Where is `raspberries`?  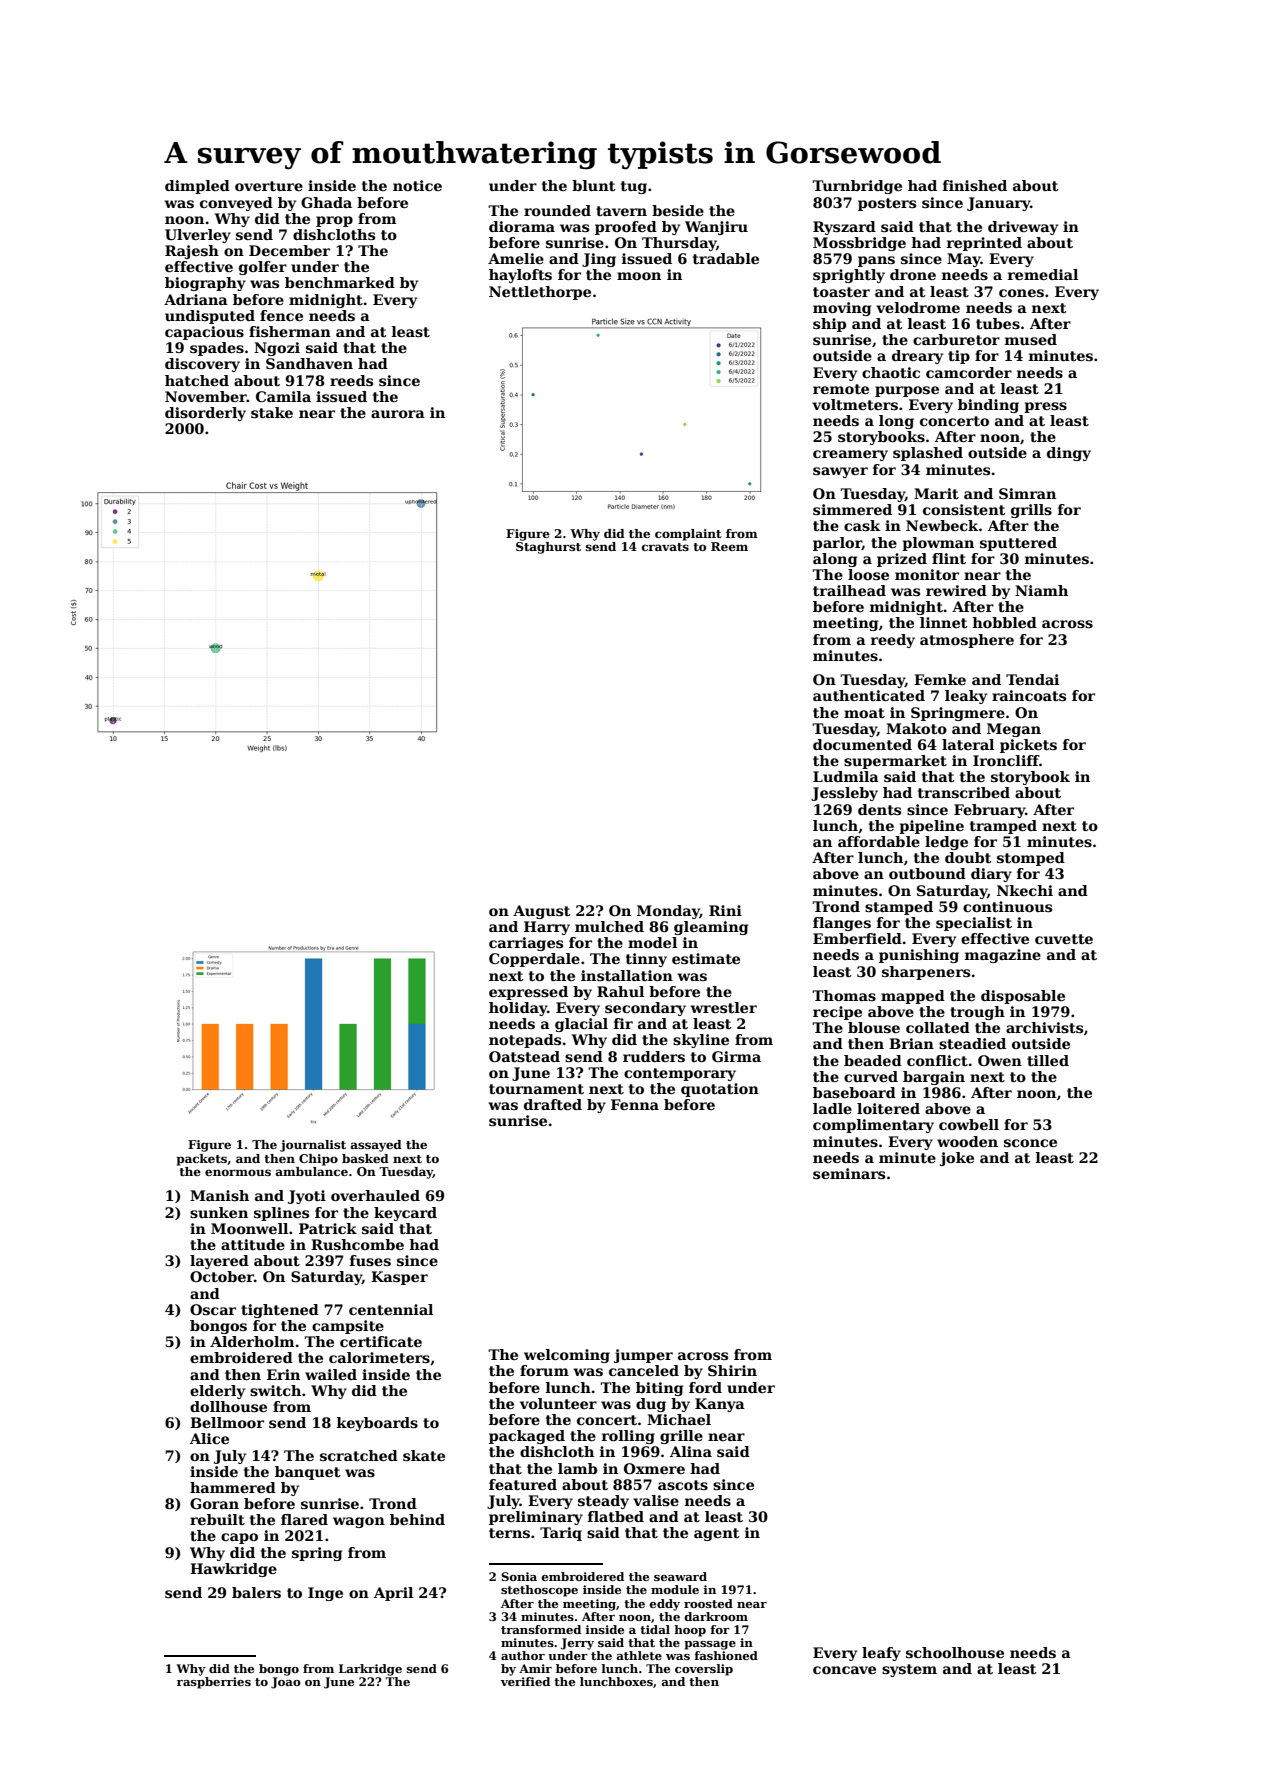
raspberries is located at coordinates (214, 1683).
